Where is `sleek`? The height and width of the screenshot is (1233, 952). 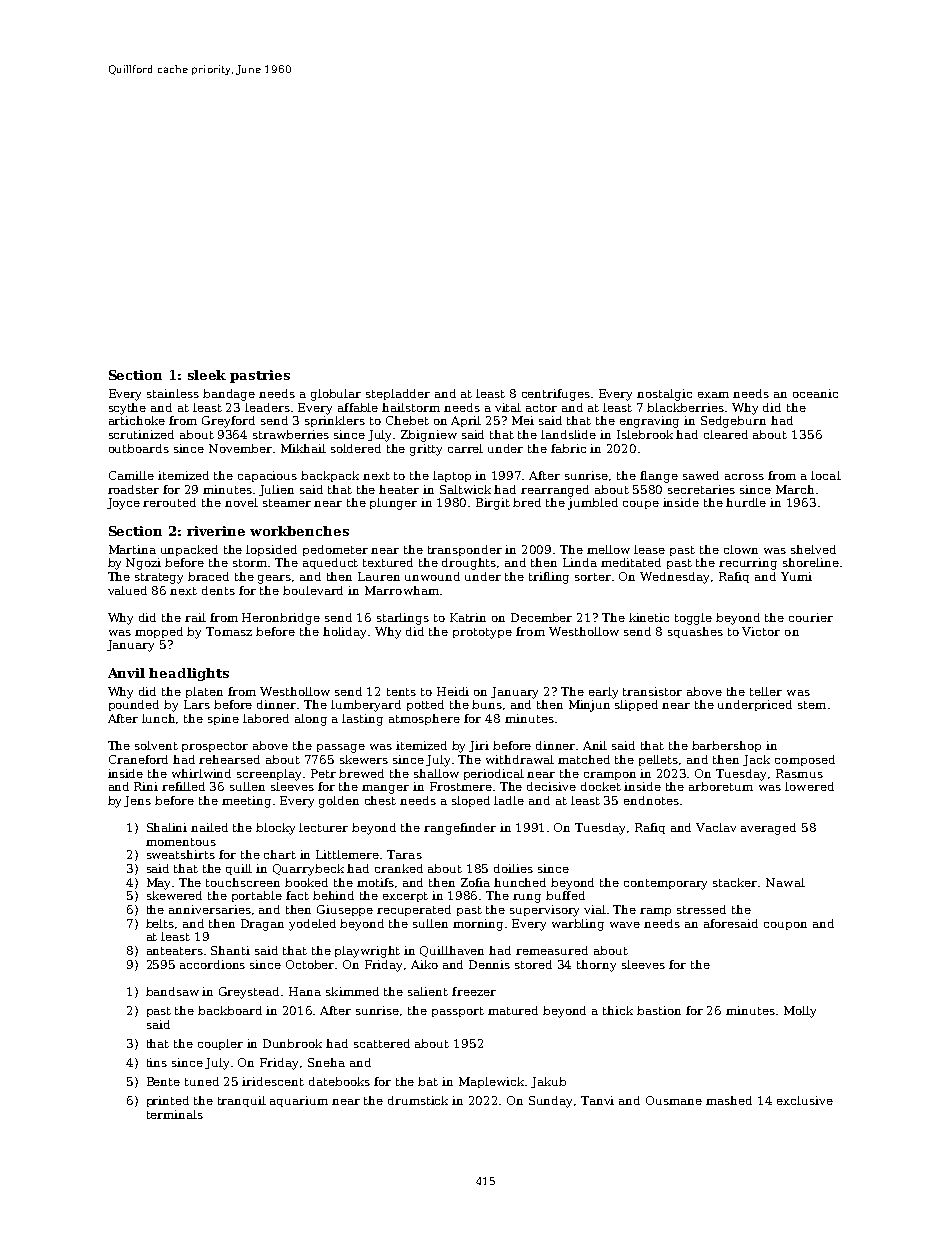
sleek is located at coordinates (207, 375).
